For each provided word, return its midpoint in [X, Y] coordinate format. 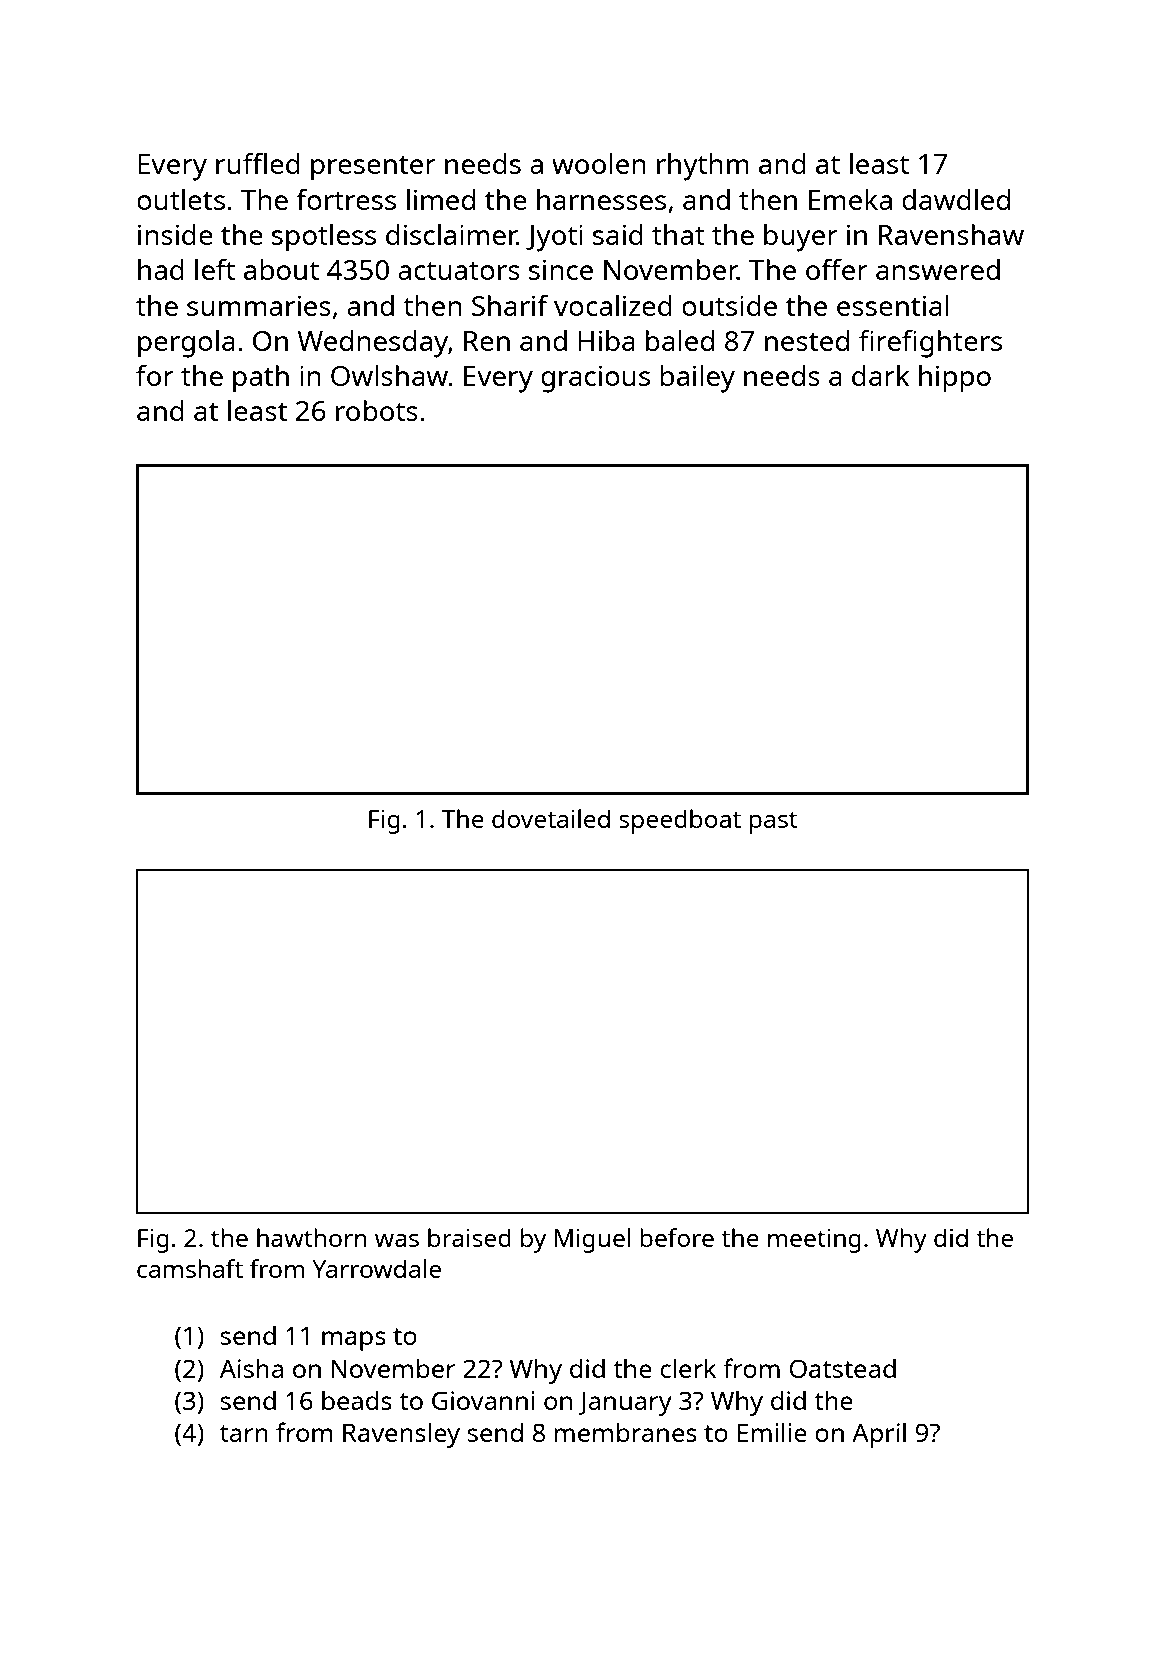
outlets [181, 199]
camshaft [190, 1268]
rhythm [703, 167]
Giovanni [483, 1400]
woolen [599, 163]
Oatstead [843, 1368]
